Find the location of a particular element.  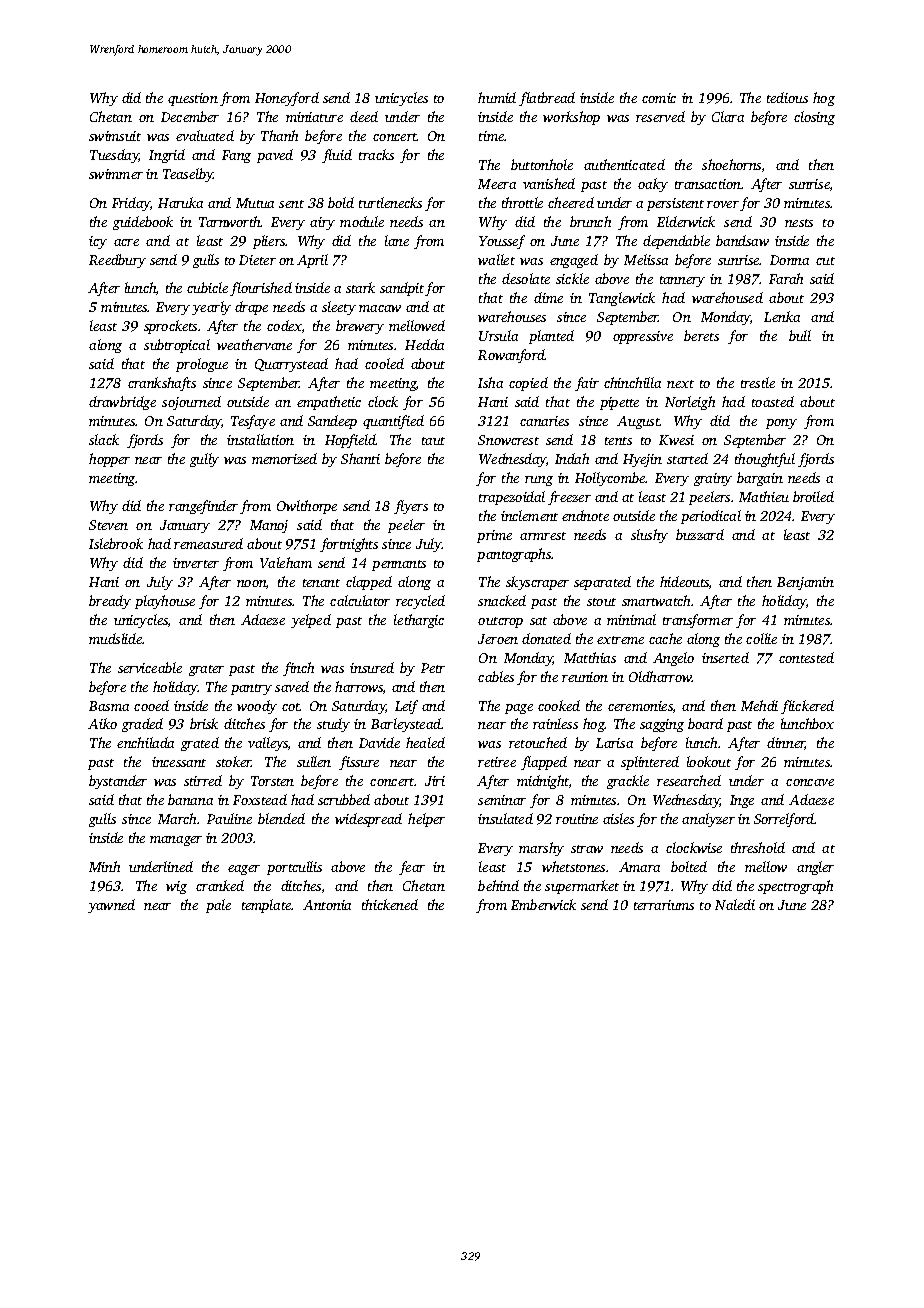

comic is located at coordinates (659, 98).
